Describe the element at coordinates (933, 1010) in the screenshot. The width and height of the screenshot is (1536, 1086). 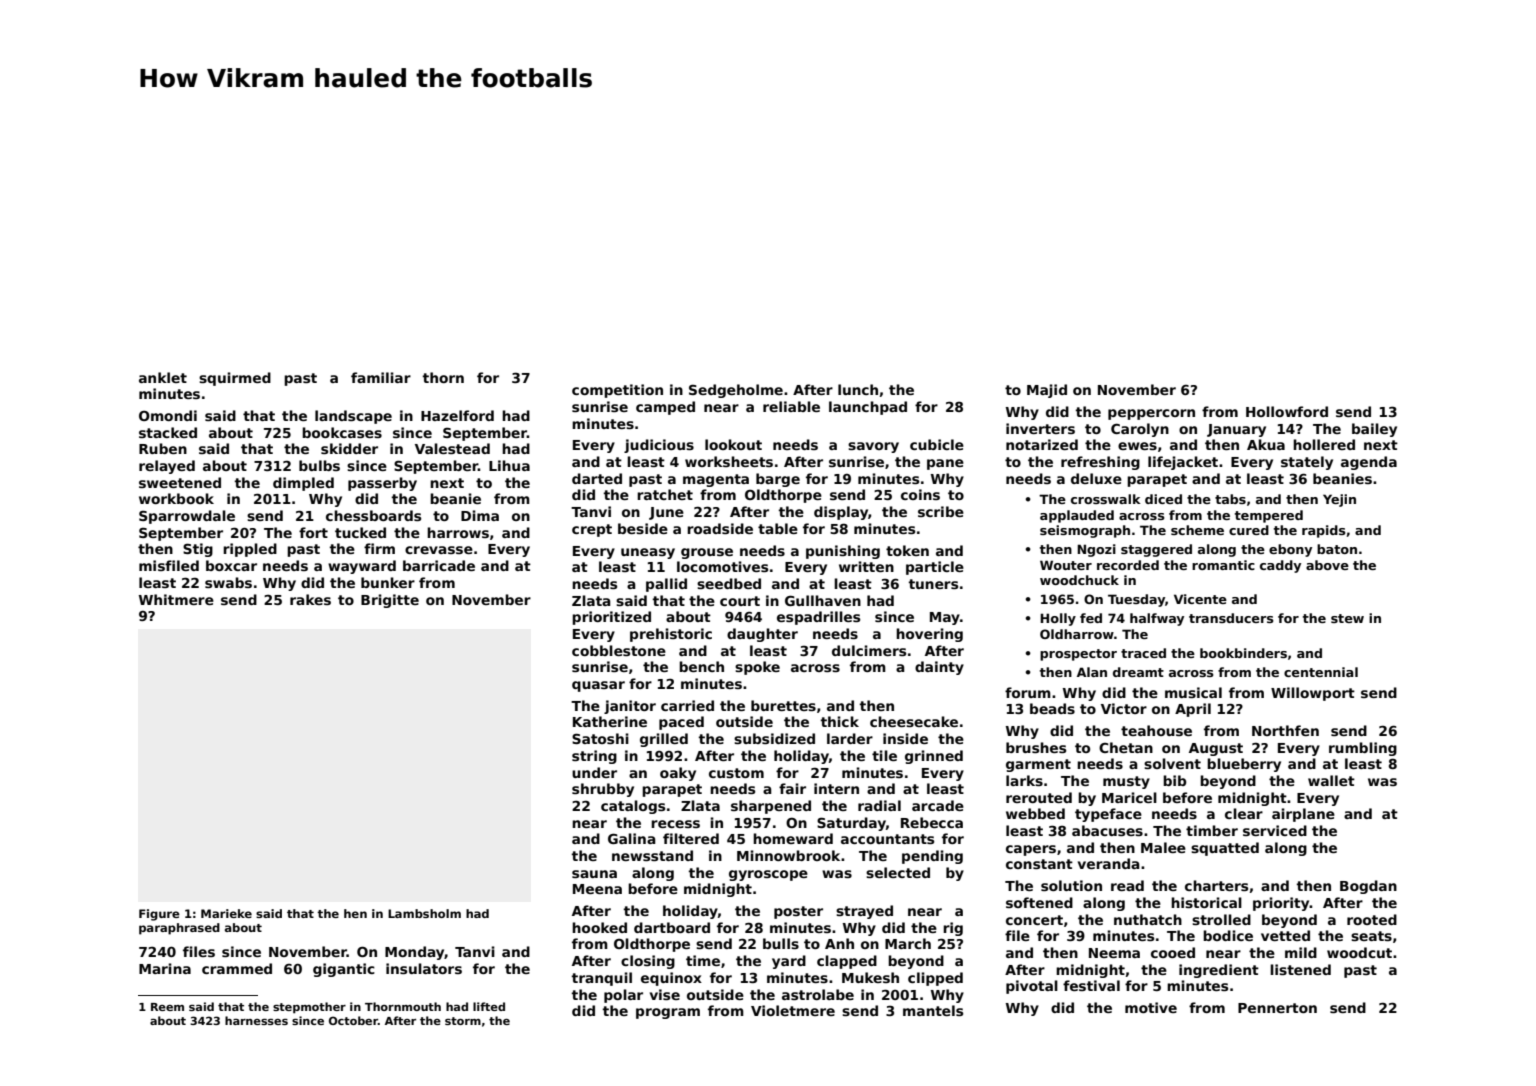
I see `mantels` at that location.
